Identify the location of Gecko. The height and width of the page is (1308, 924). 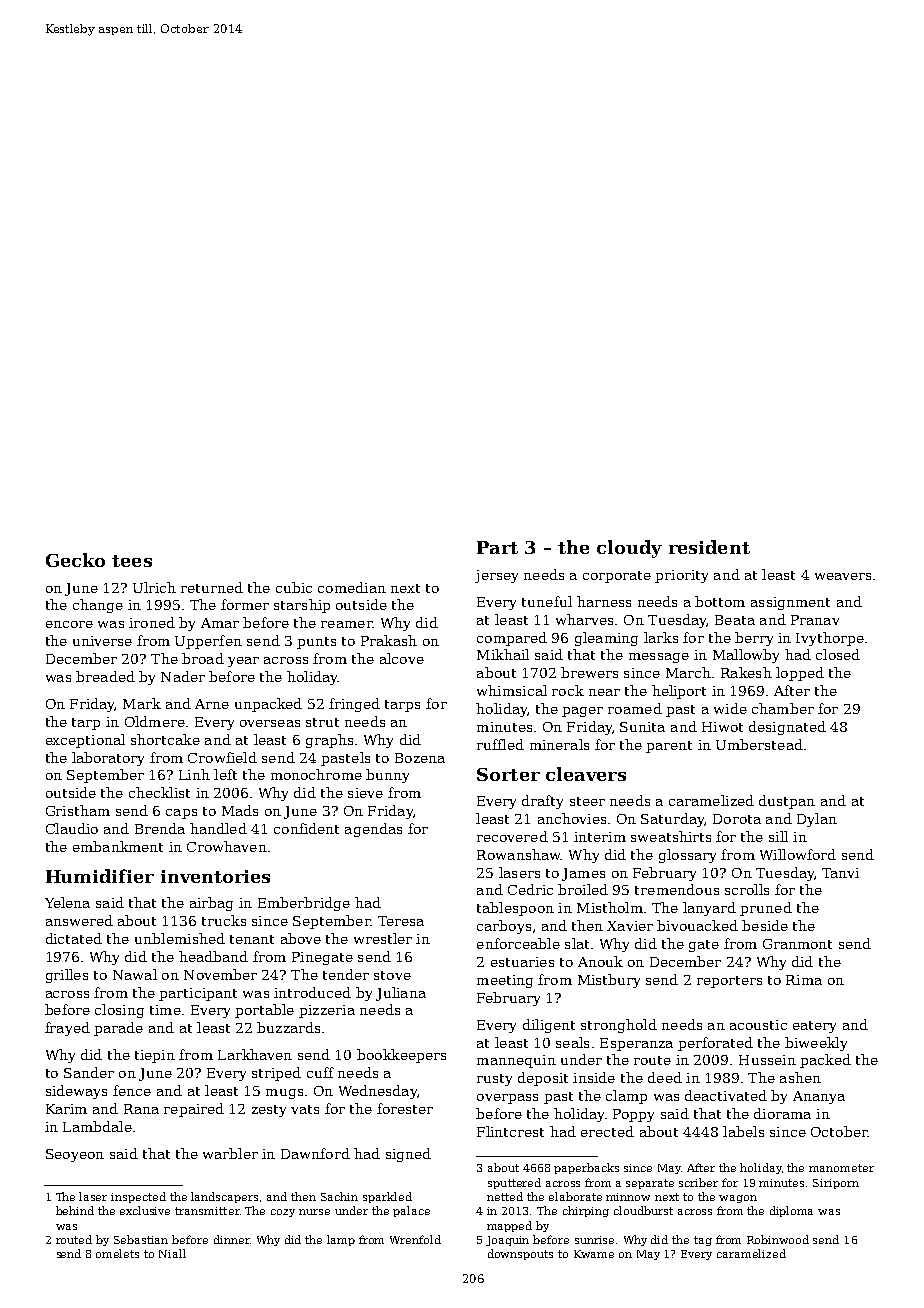
(75, 560).
